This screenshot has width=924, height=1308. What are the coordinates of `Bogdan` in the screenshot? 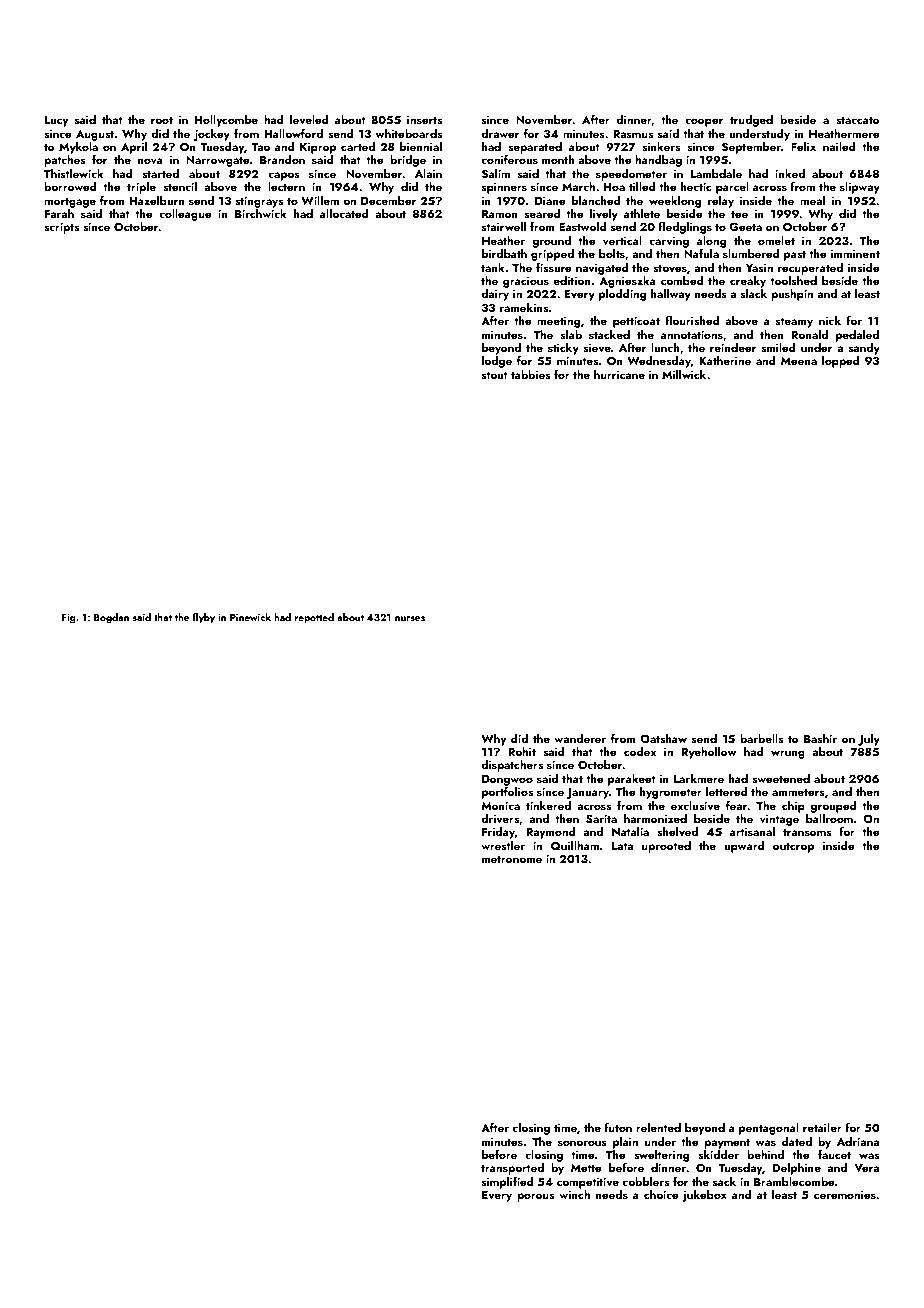 It's located at (111, 618).
